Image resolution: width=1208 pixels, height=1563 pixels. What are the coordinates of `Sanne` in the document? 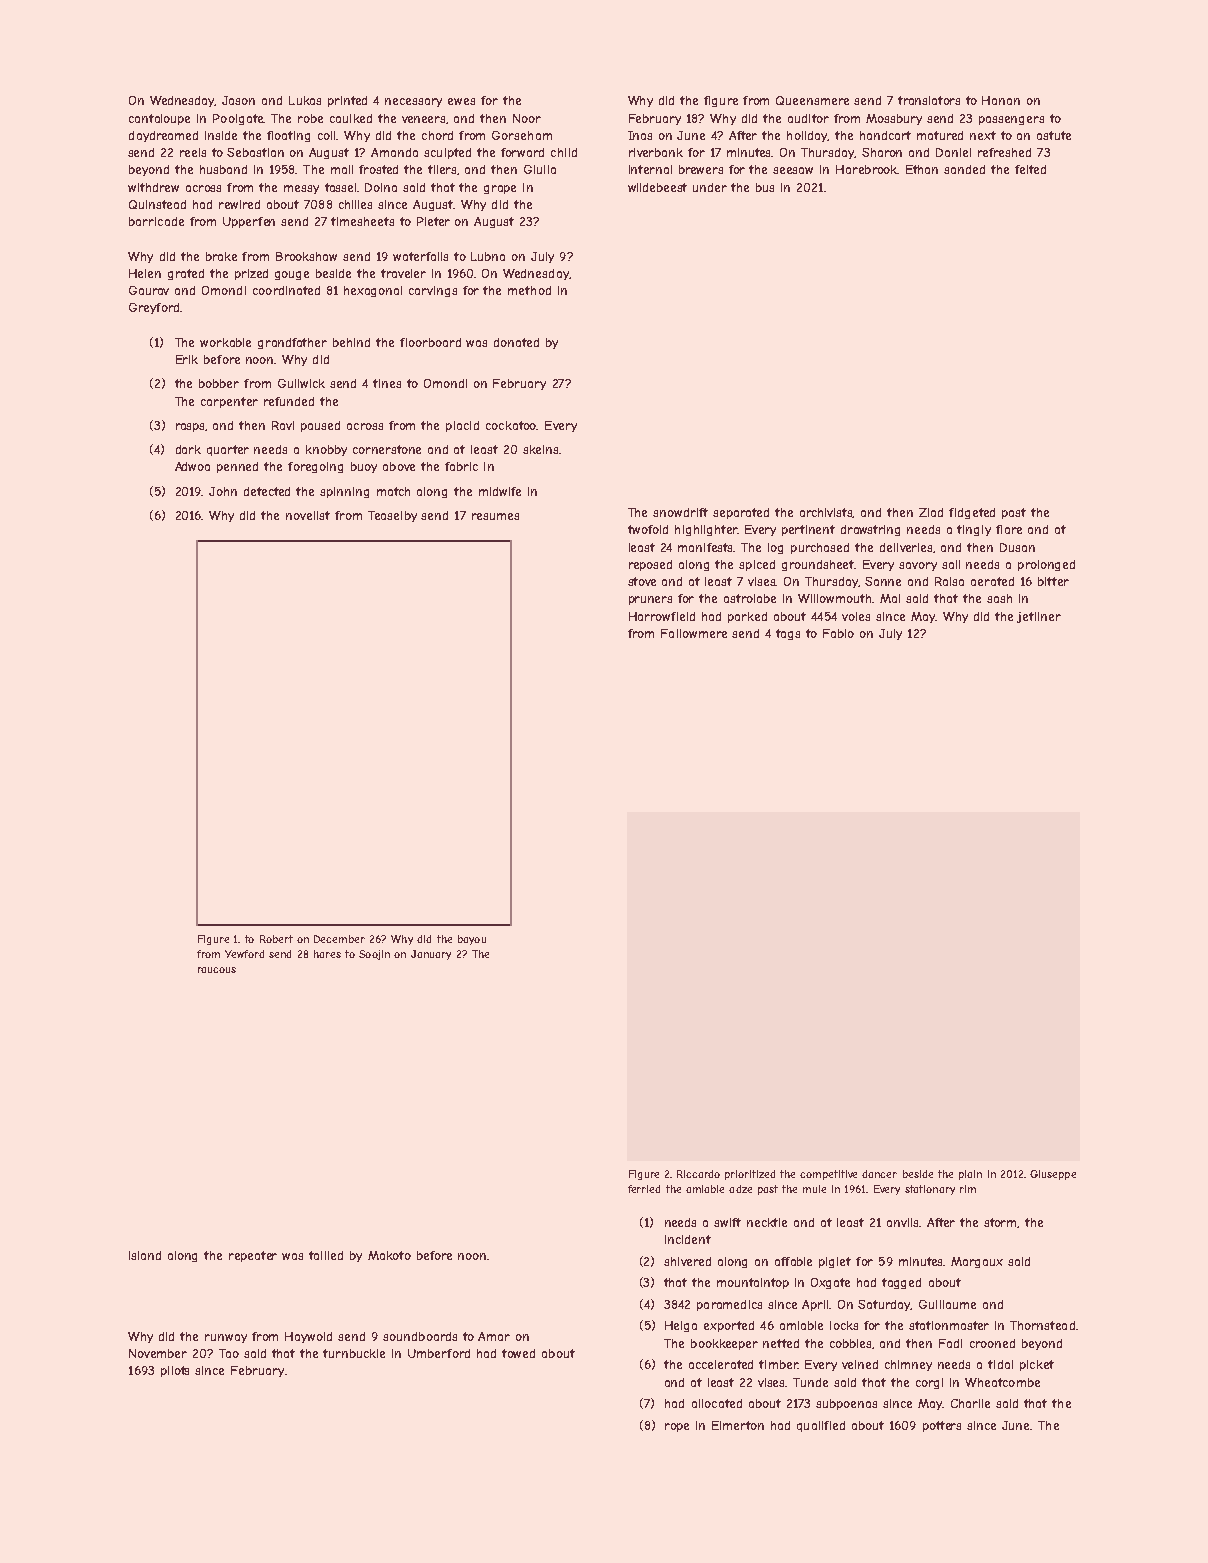 It's located at (883, 581).
